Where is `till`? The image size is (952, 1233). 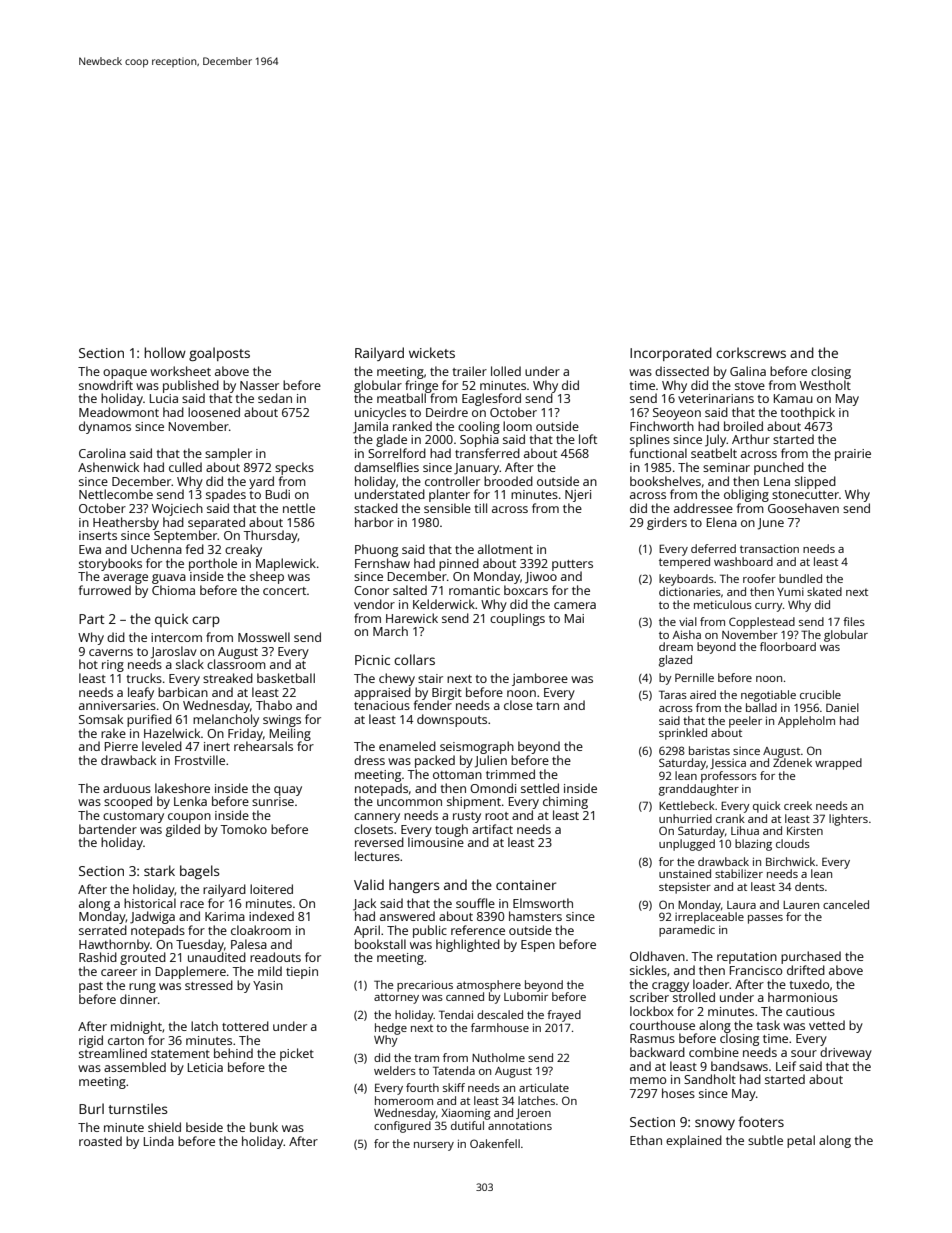 till is located at coordinates (481, 508).
